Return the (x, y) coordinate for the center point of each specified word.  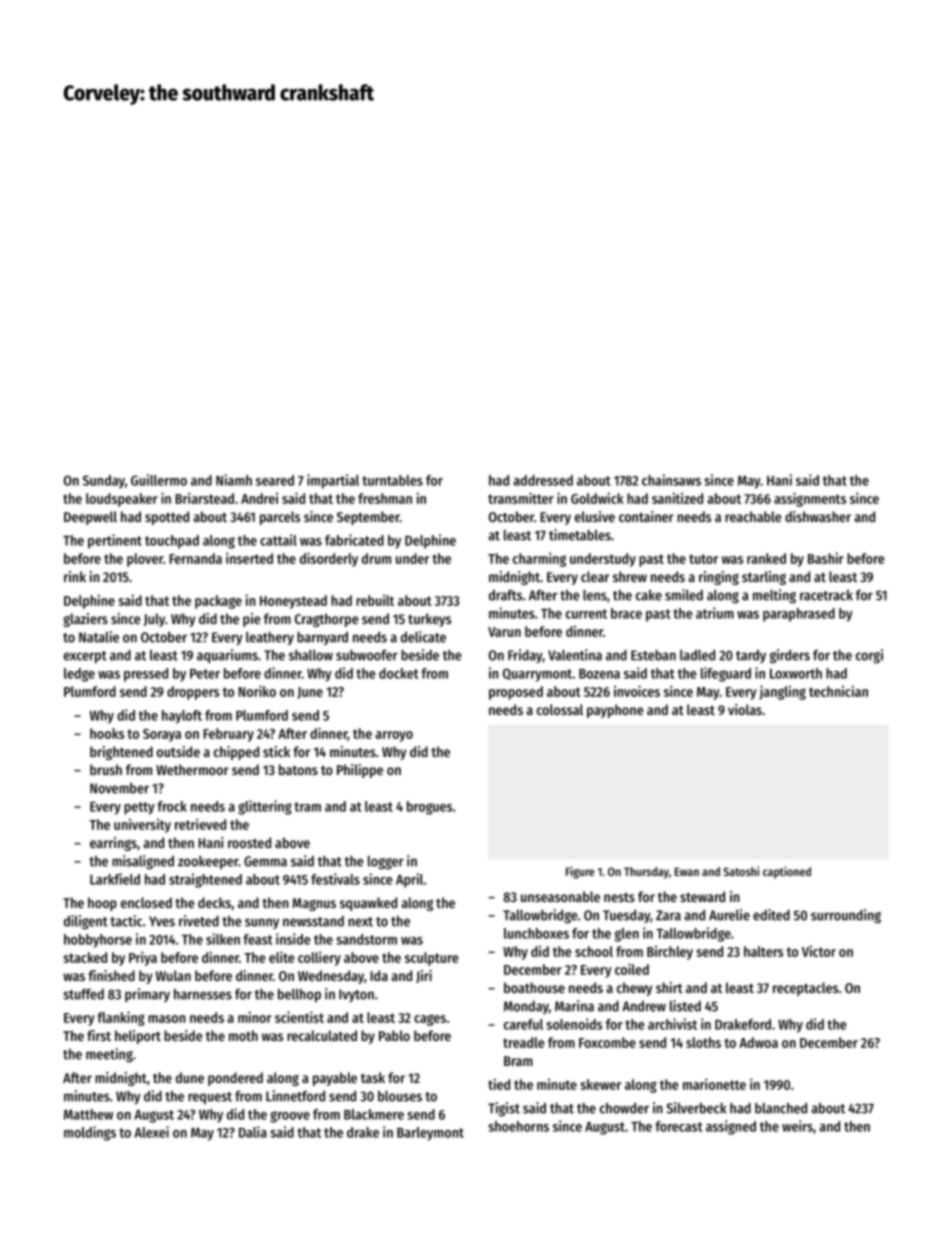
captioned (787, 872)
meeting (109, 1055)
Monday (526, 1007)
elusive (595, 516)
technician (838, 691)
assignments (810, 499)
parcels (280, 518)
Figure (580, 872)
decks (214, 902)
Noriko (257, 691)
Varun (504, 632)
